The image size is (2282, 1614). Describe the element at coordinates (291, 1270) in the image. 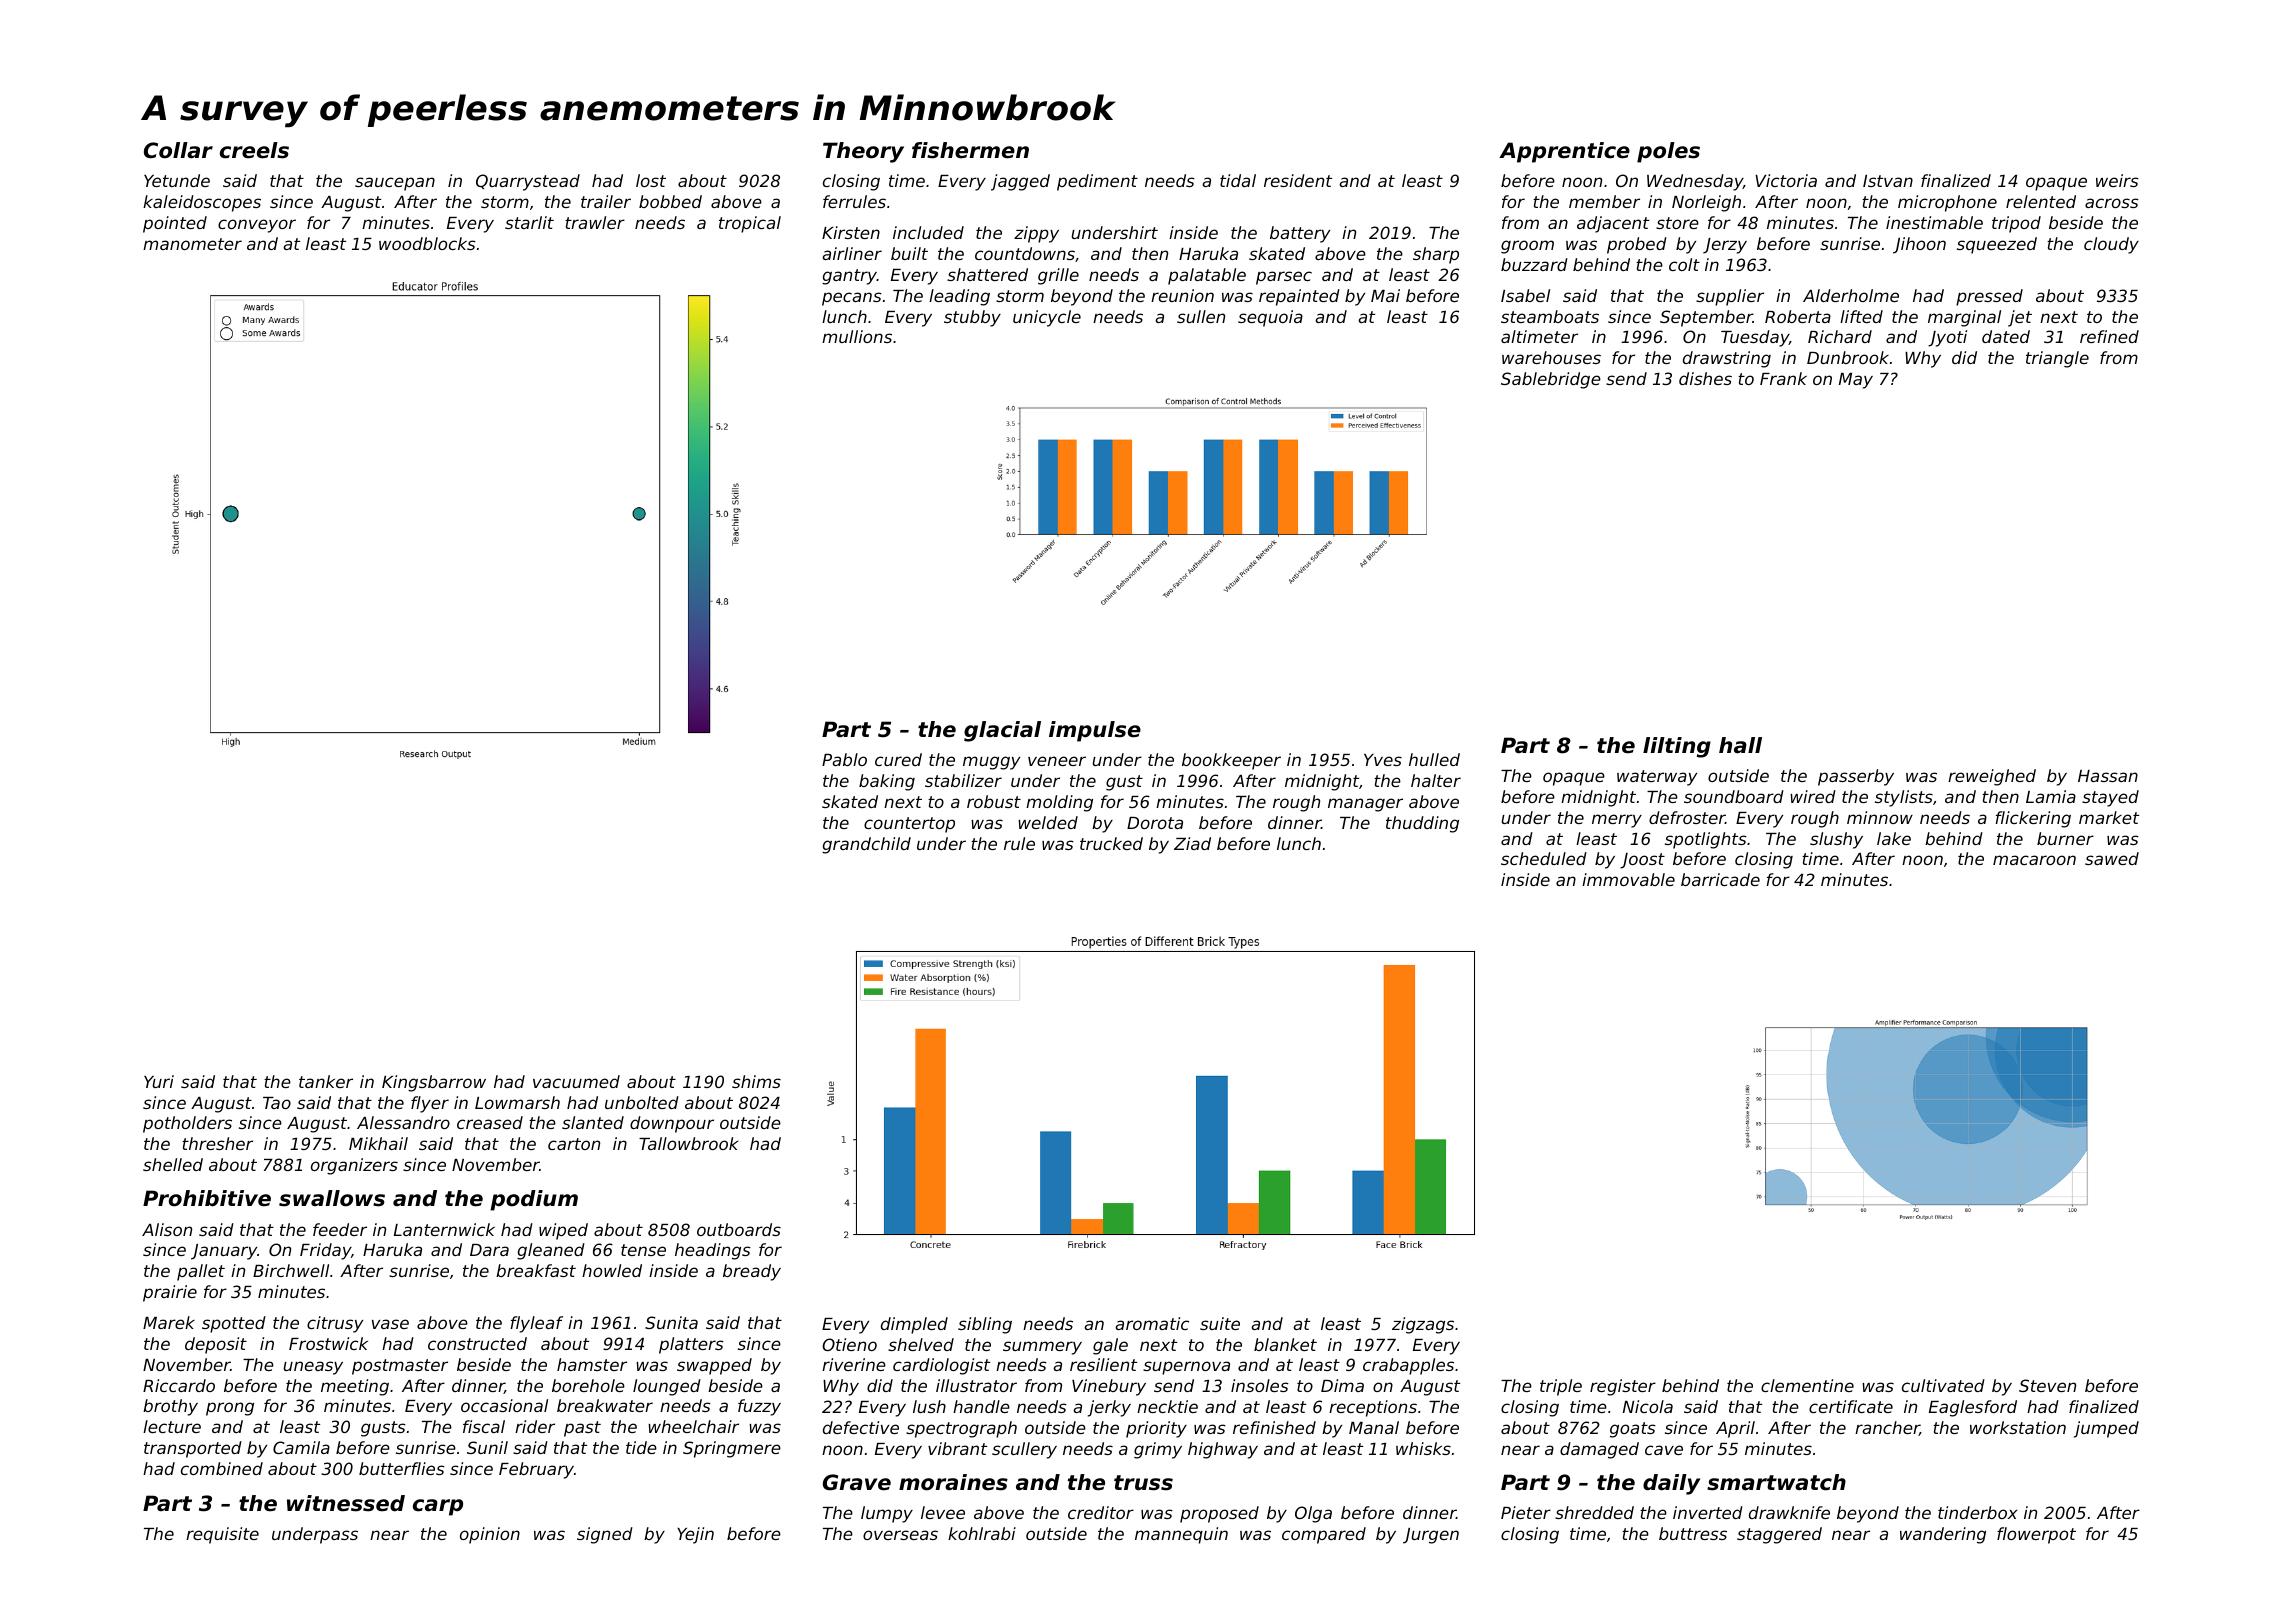

I see `Birchwell` at that location.
